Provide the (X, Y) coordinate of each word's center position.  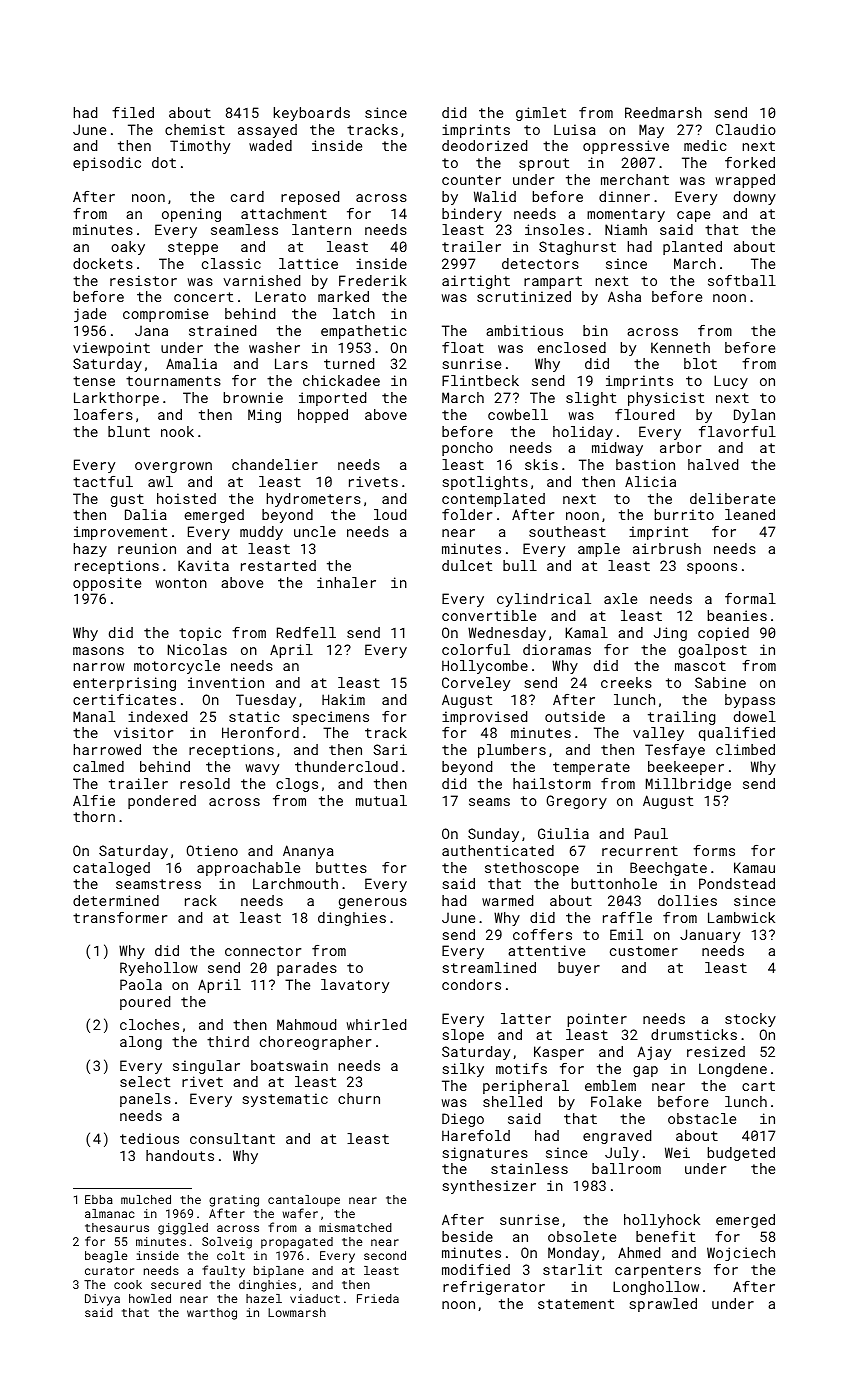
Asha (624, 296)
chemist (195, 129)
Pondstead (737, 883)
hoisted (186, 498)
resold (205, 783)
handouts (180, 1155)
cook (128, 1284)
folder (467, 514)
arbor (680, 447)
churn (359, 1098)
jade (90, 315)
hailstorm (552, 783)
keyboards (312, 114)
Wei (677, 1152)
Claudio (746, 129)
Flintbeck (480, 380)
